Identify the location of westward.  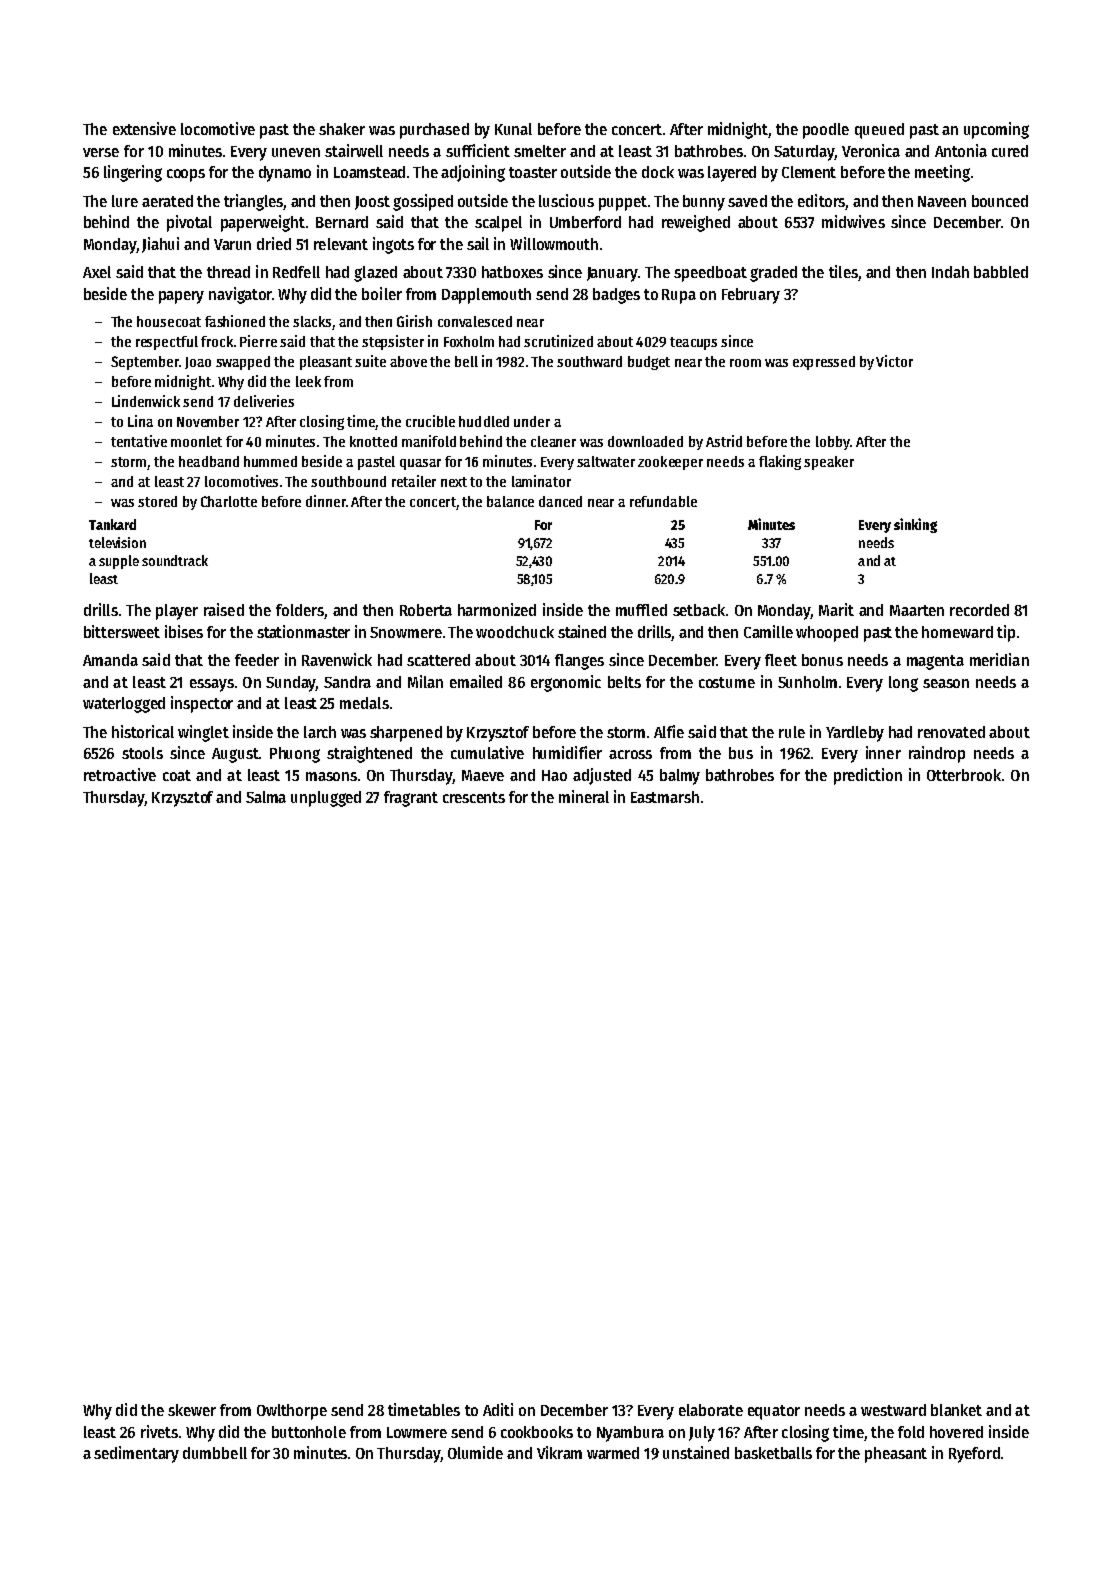
(893, 1410).
